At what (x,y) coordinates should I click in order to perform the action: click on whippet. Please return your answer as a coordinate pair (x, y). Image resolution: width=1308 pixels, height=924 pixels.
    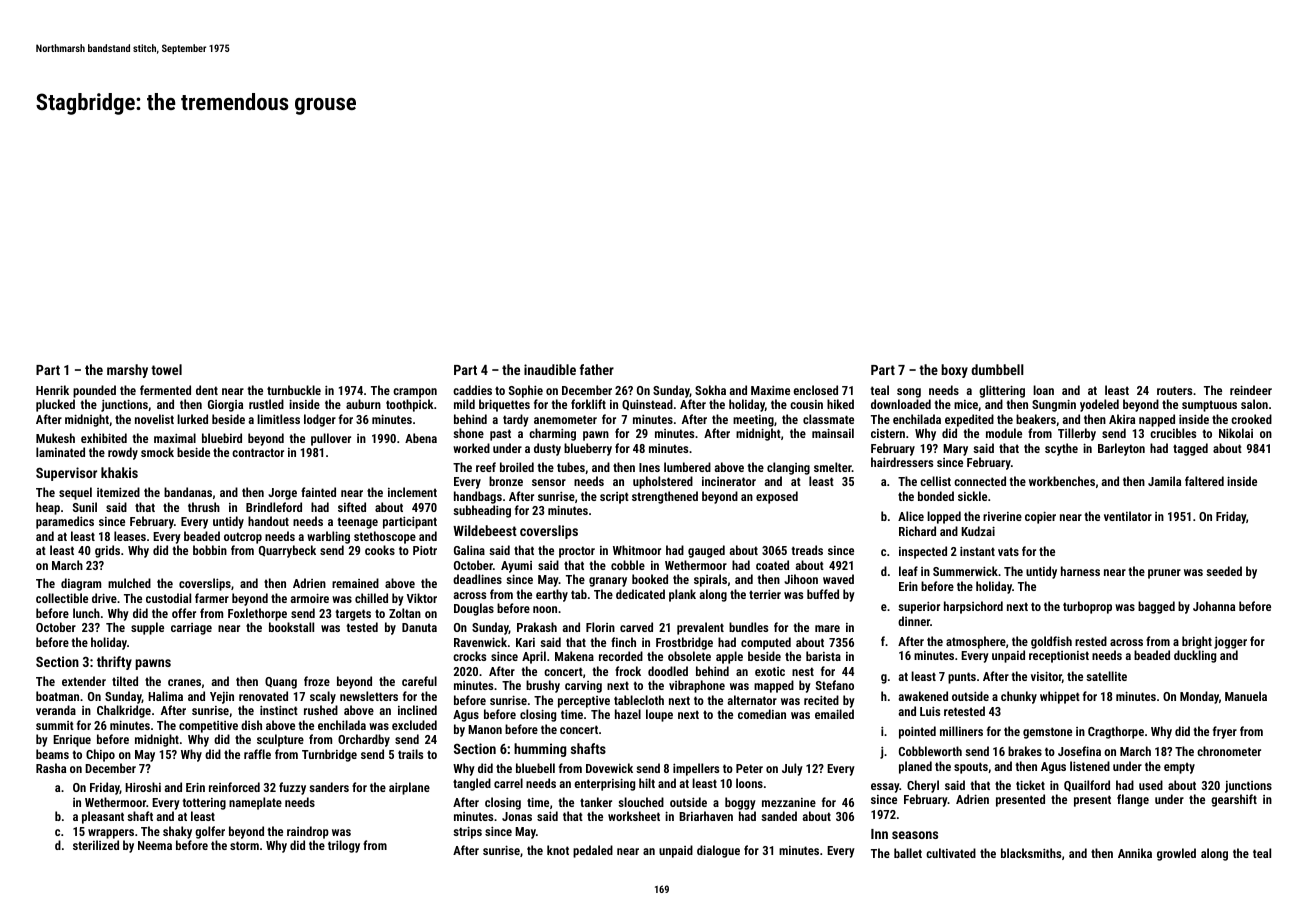
    Looking at the image, I should click on (1060, 697).
